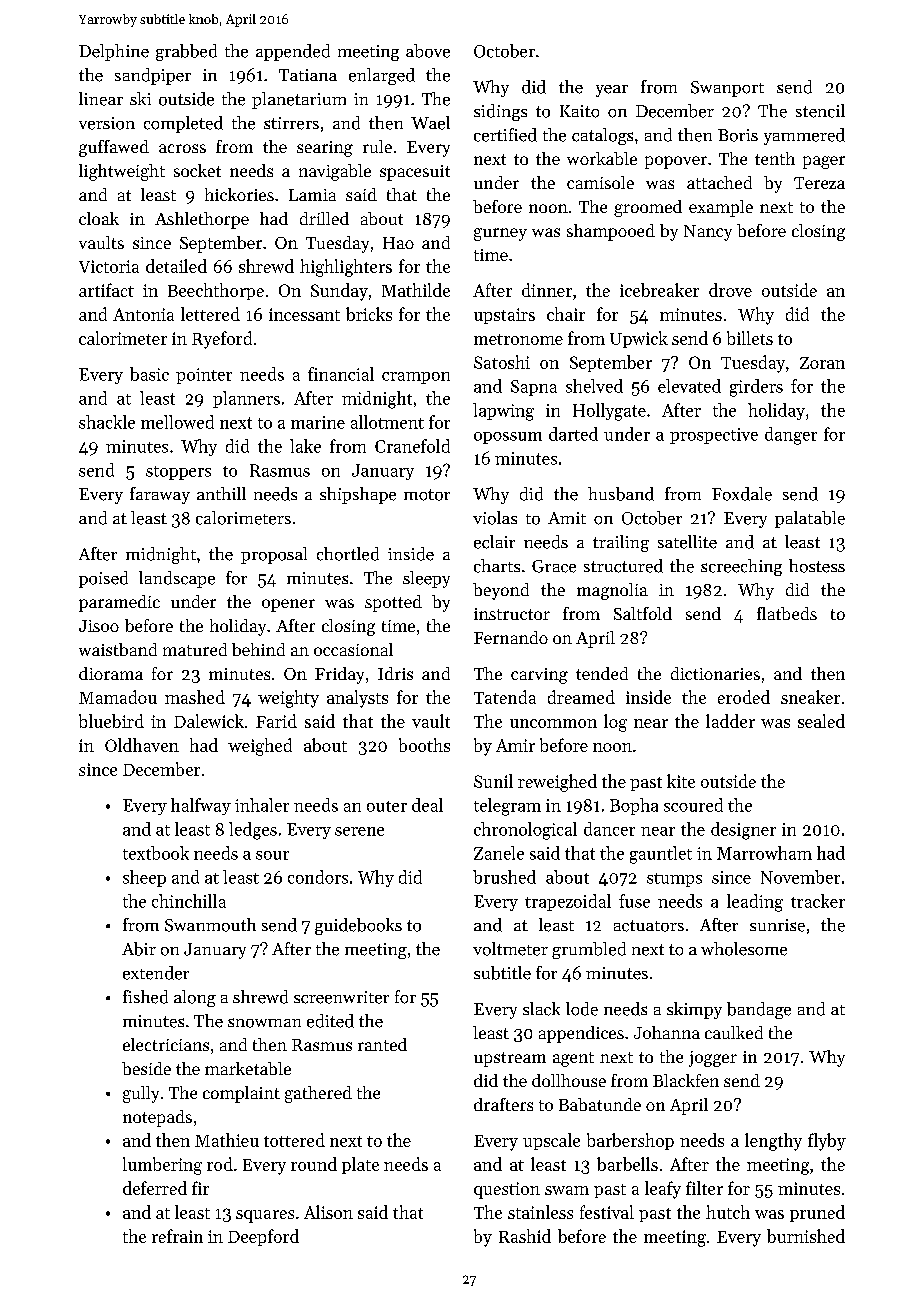  I want to click on voltmeter, so click(510, 949).
